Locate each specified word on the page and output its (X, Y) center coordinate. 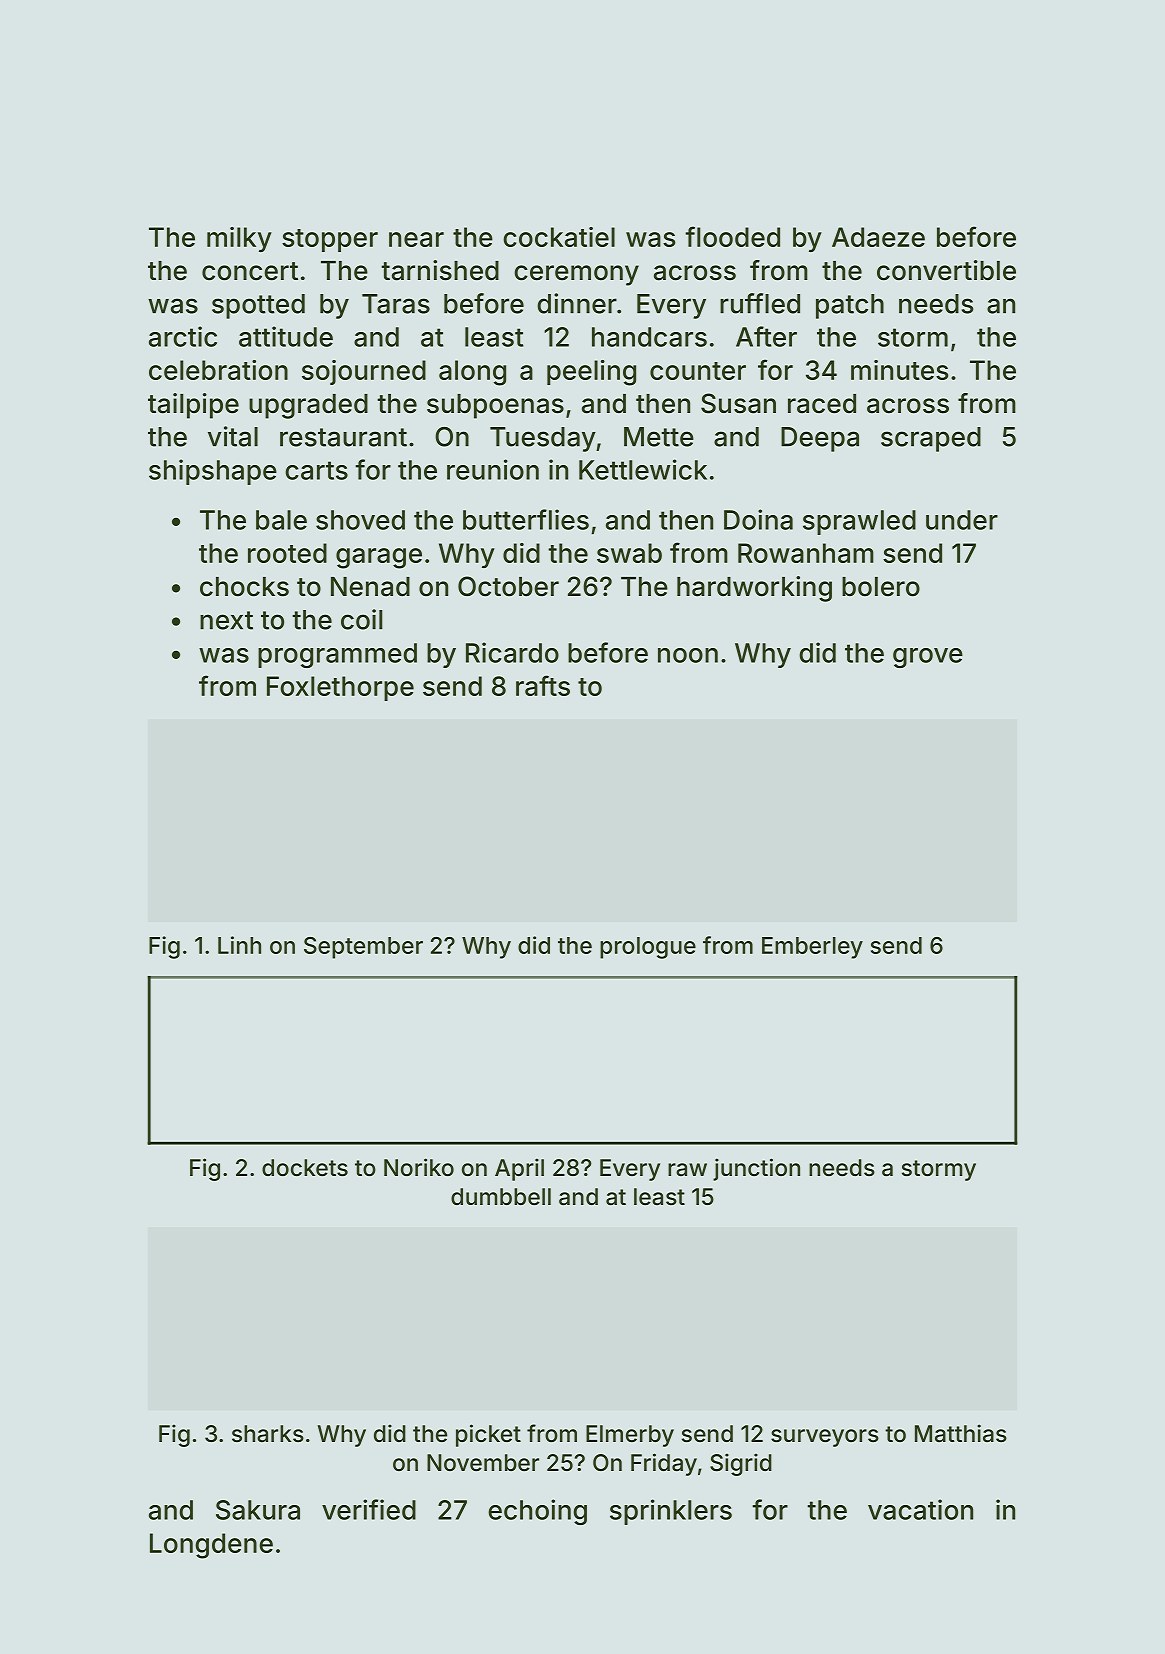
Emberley (812, 948)
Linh (239, 945)
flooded (733, 236)
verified (369, 1509)
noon (688, 655)
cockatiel (559, 237)
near (416, 239)
